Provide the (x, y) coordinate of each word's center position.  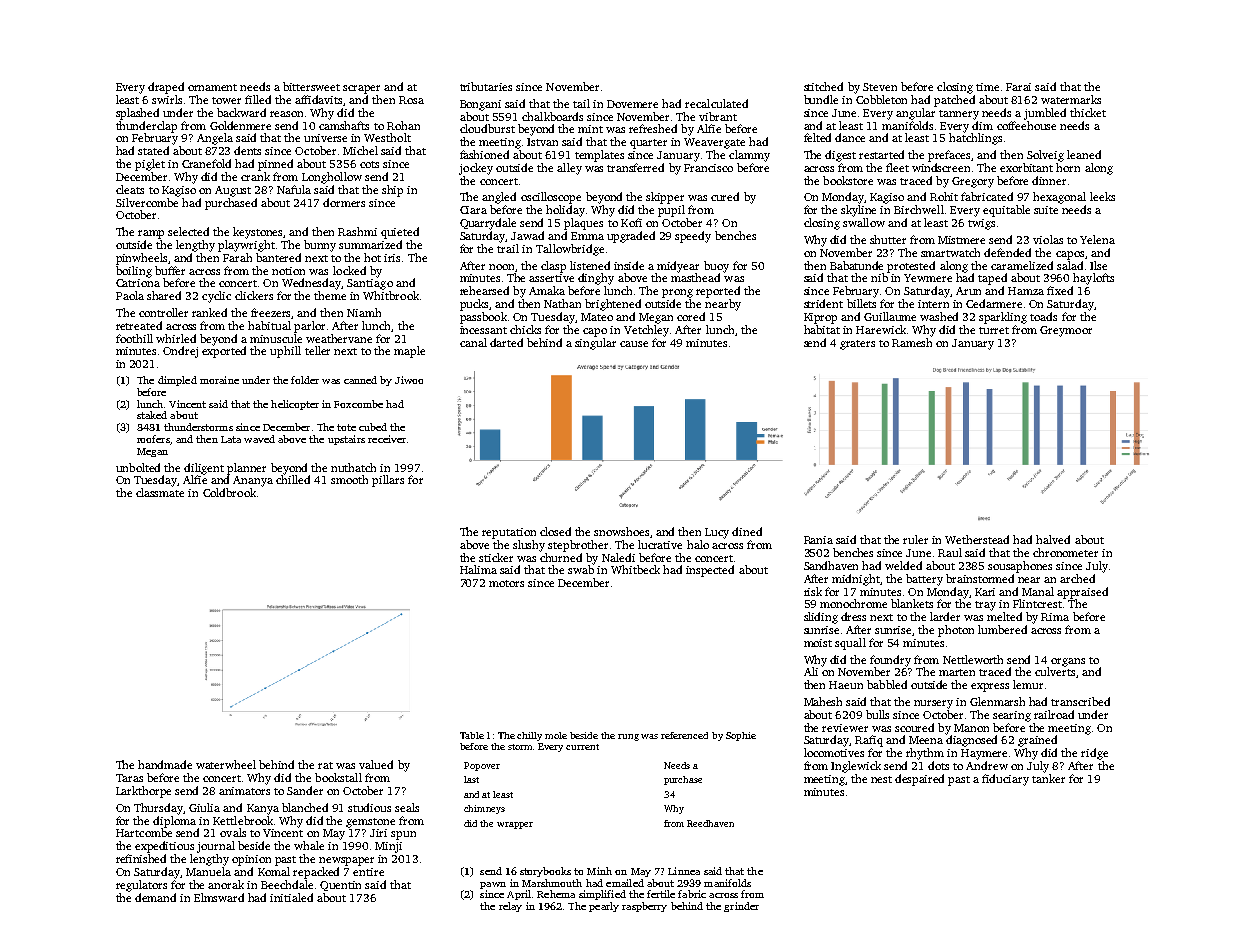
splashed (137, 114)
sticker (496, 557)
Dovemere (632, 104)
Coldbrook (229, 492)
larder (945, 616)
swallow (864, 222)
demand (155, 897)
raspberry (644, 907)
